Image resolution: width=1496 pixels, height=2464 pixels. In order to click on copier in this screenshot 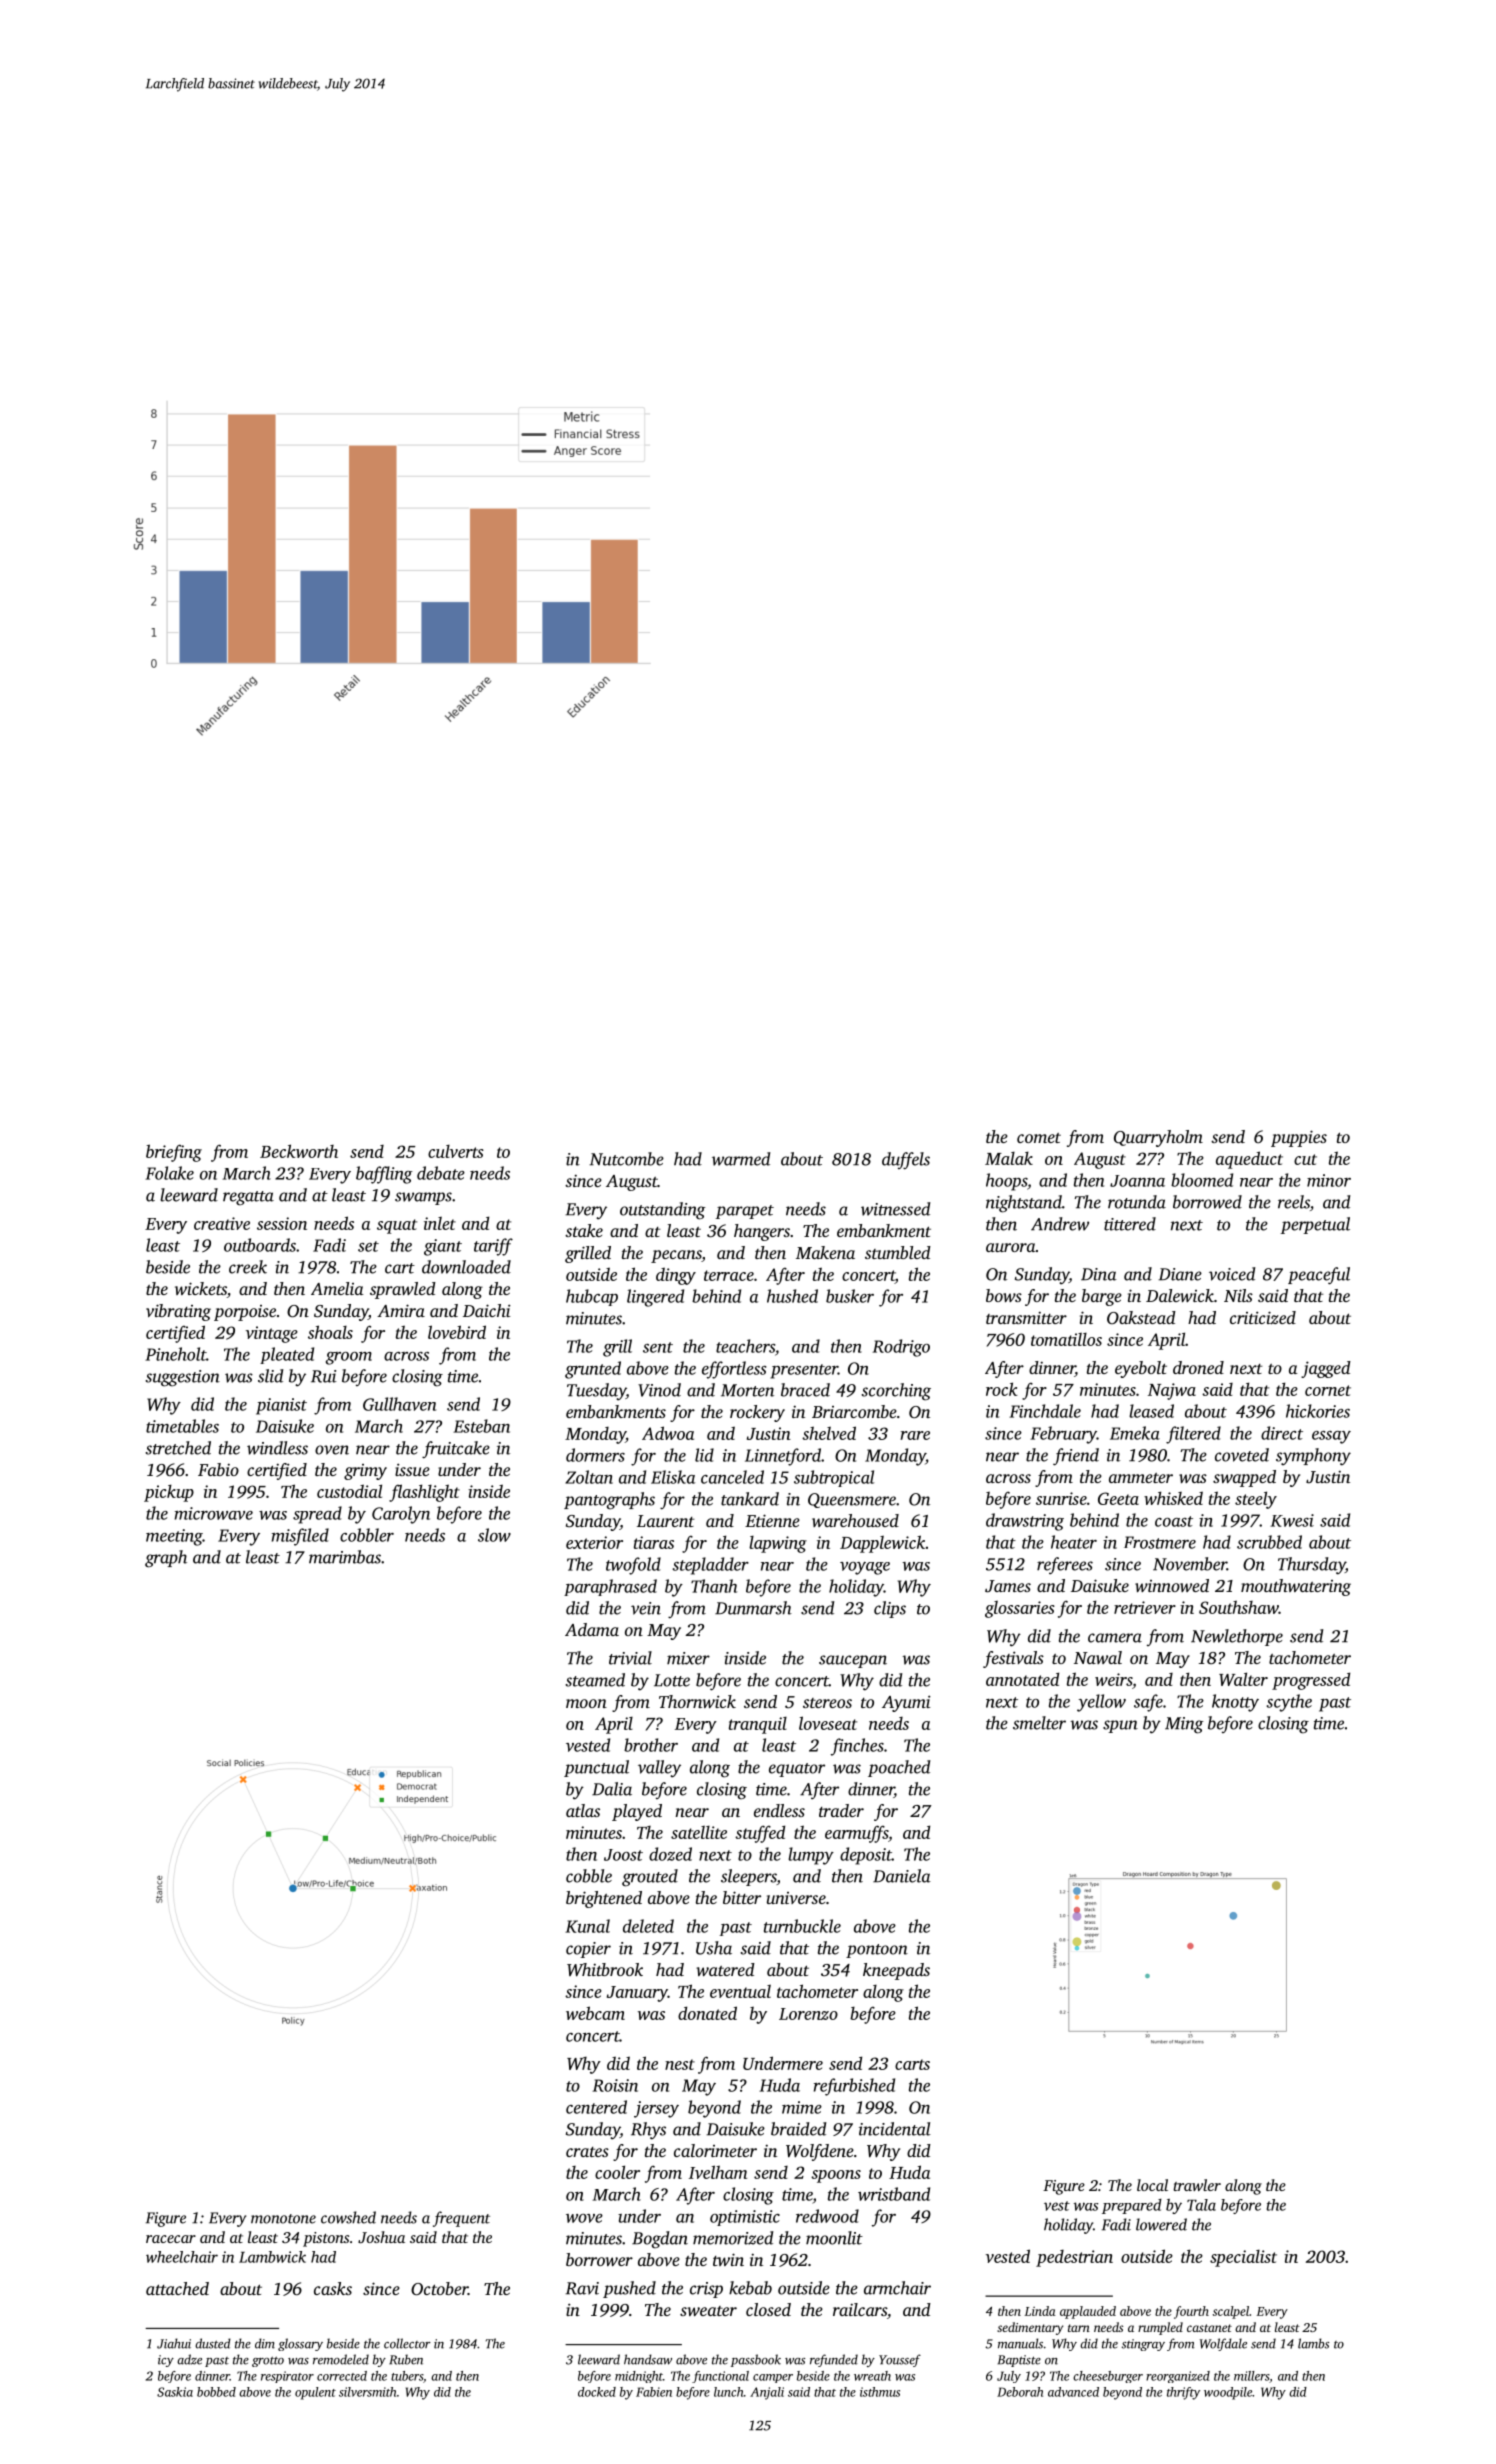, I will do `click(588, 1950)`.
